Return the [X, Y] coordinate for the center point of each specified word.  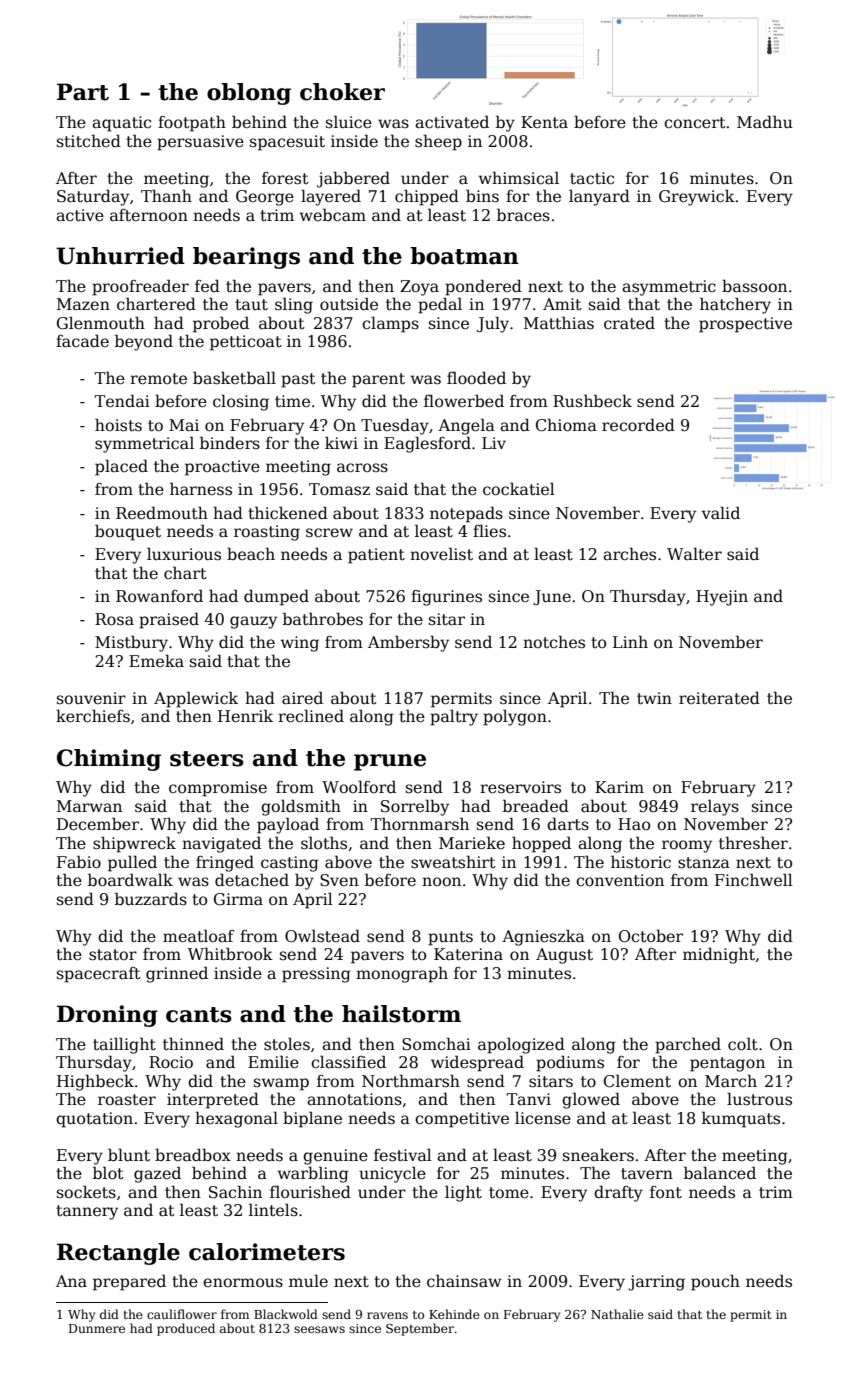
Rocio [171, 1062]
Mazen [83, 304]
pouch [715, 1282]
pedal [440, 305]
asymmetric [669, 288]
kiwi [341, 442]
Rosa [114, 619]
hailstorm [401, 1014]
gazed [157, 1174]
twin [654, 698]
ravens [387, 1315]
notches [554, 642]
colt [743, 1044]
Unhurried [120, 256]
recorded [638, 425]
